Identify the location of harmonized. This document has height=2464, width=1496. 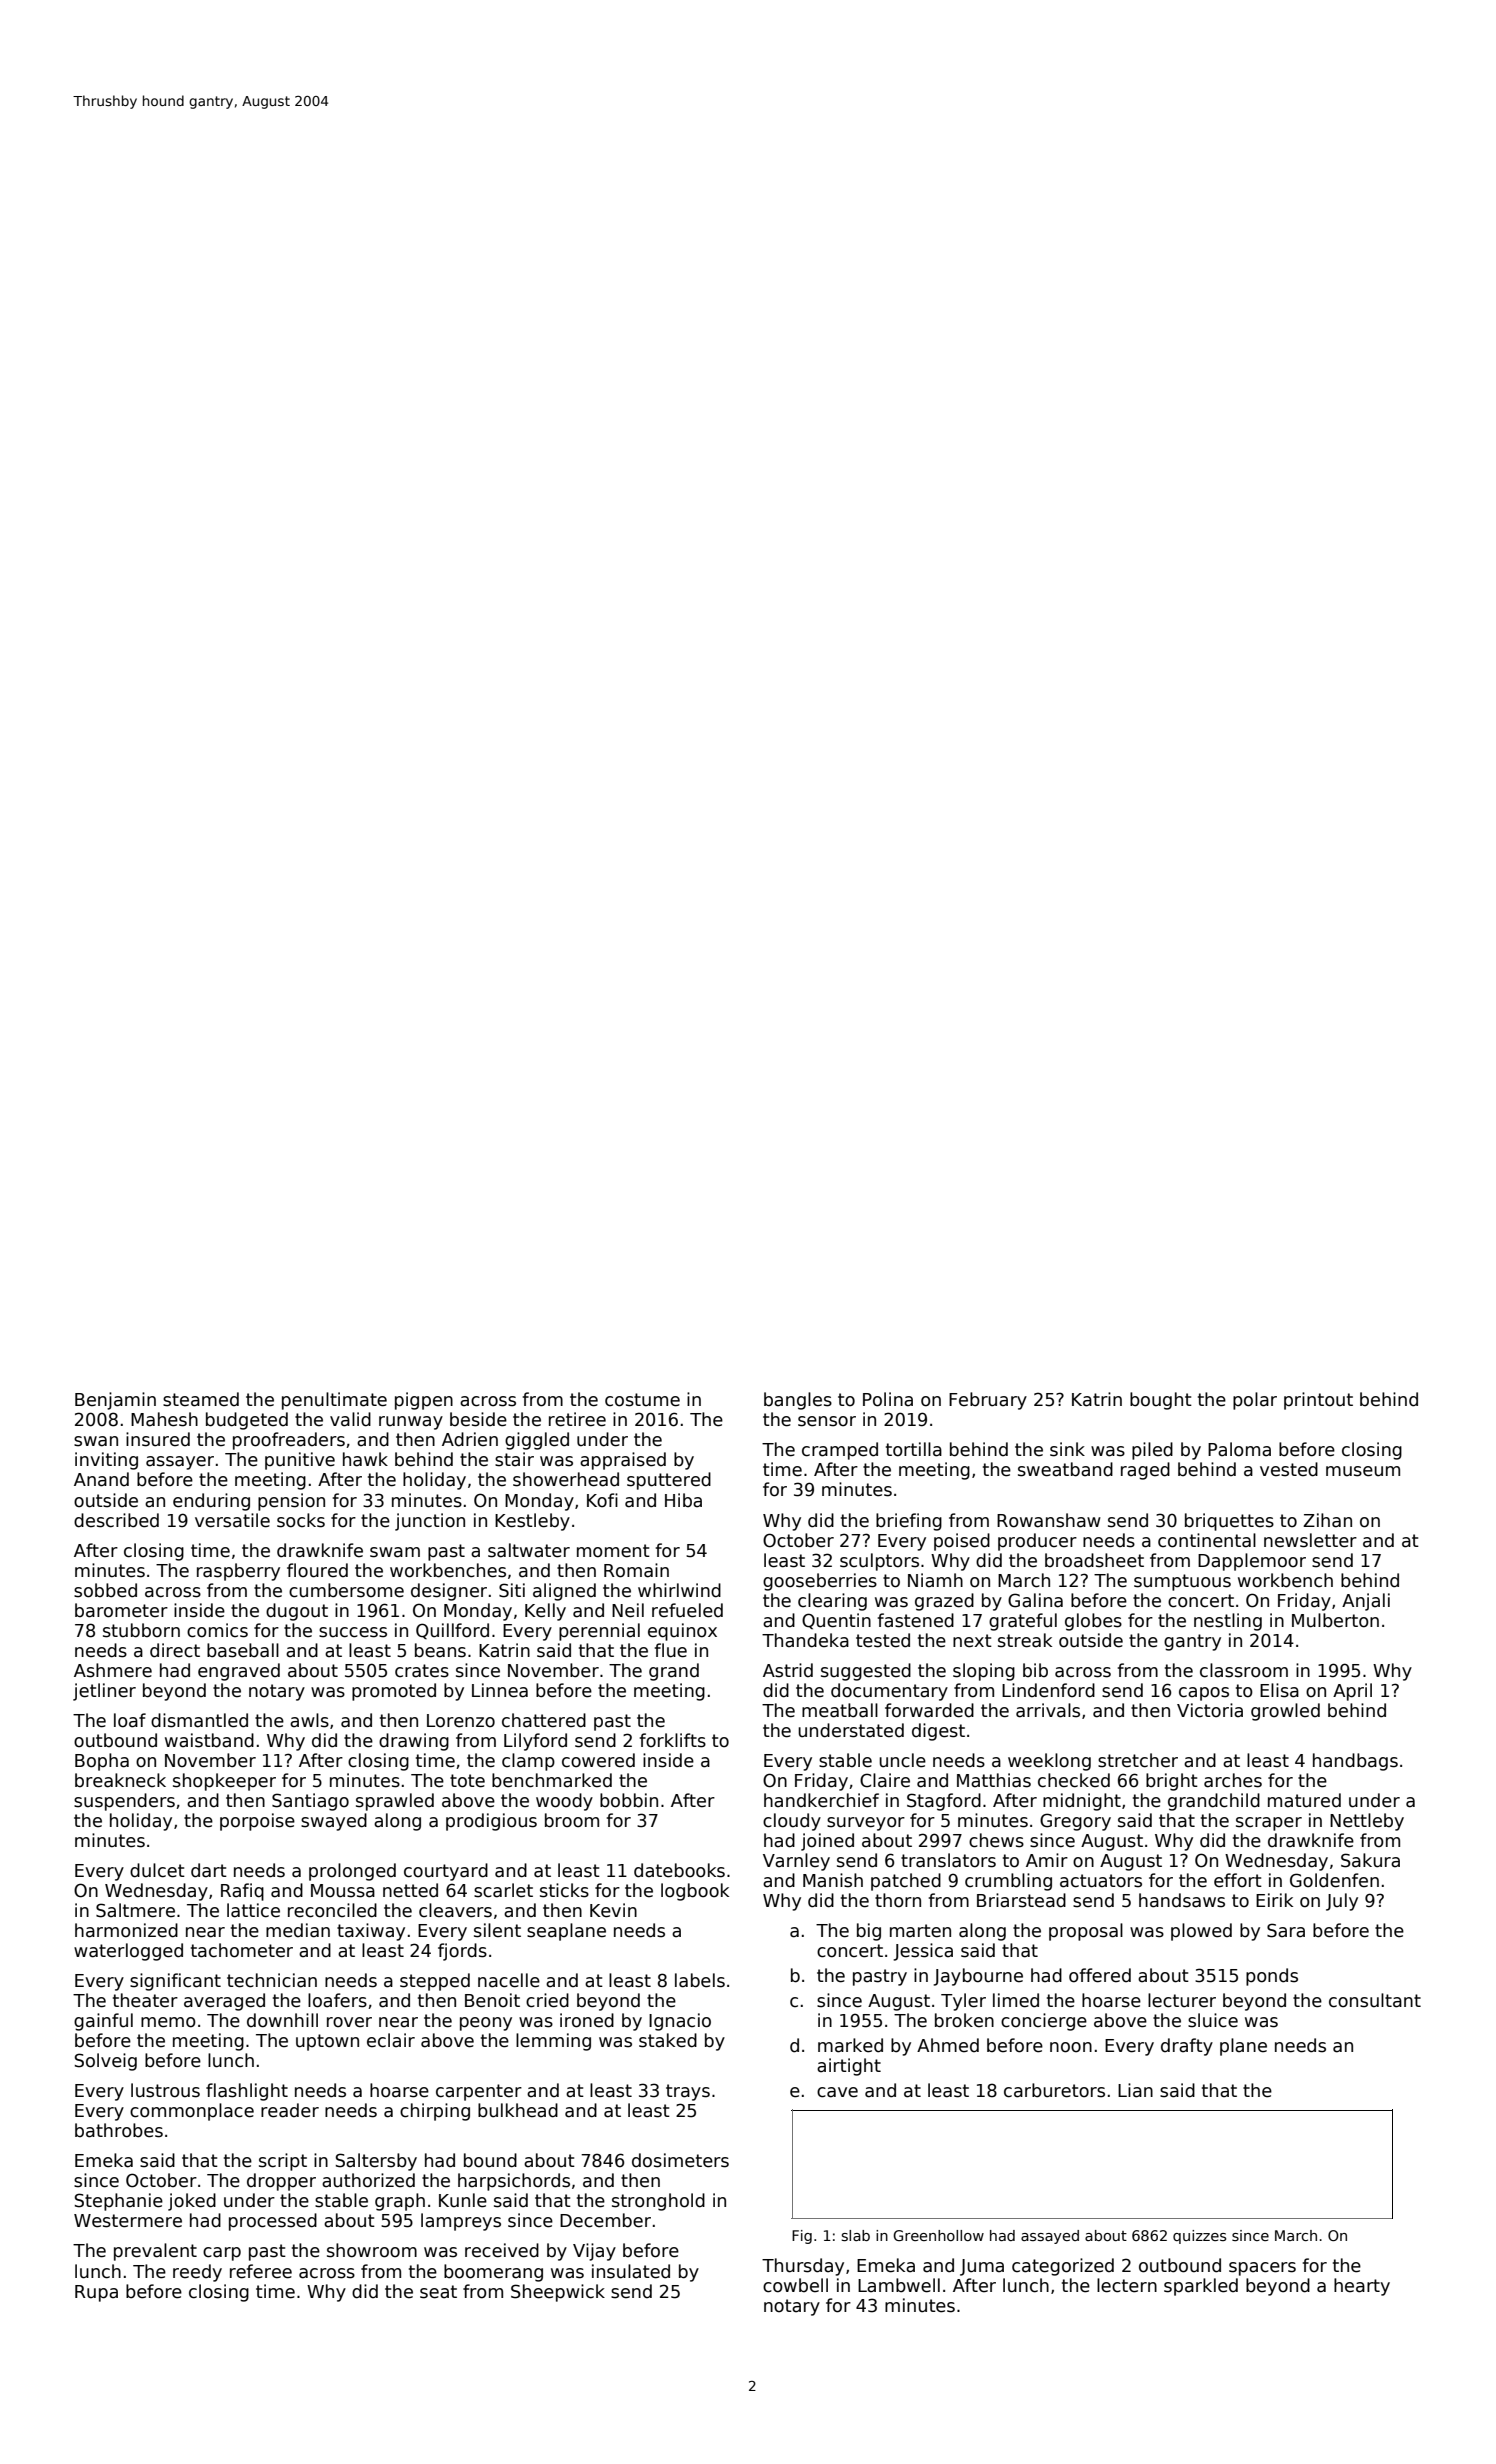
(126, 1930).
